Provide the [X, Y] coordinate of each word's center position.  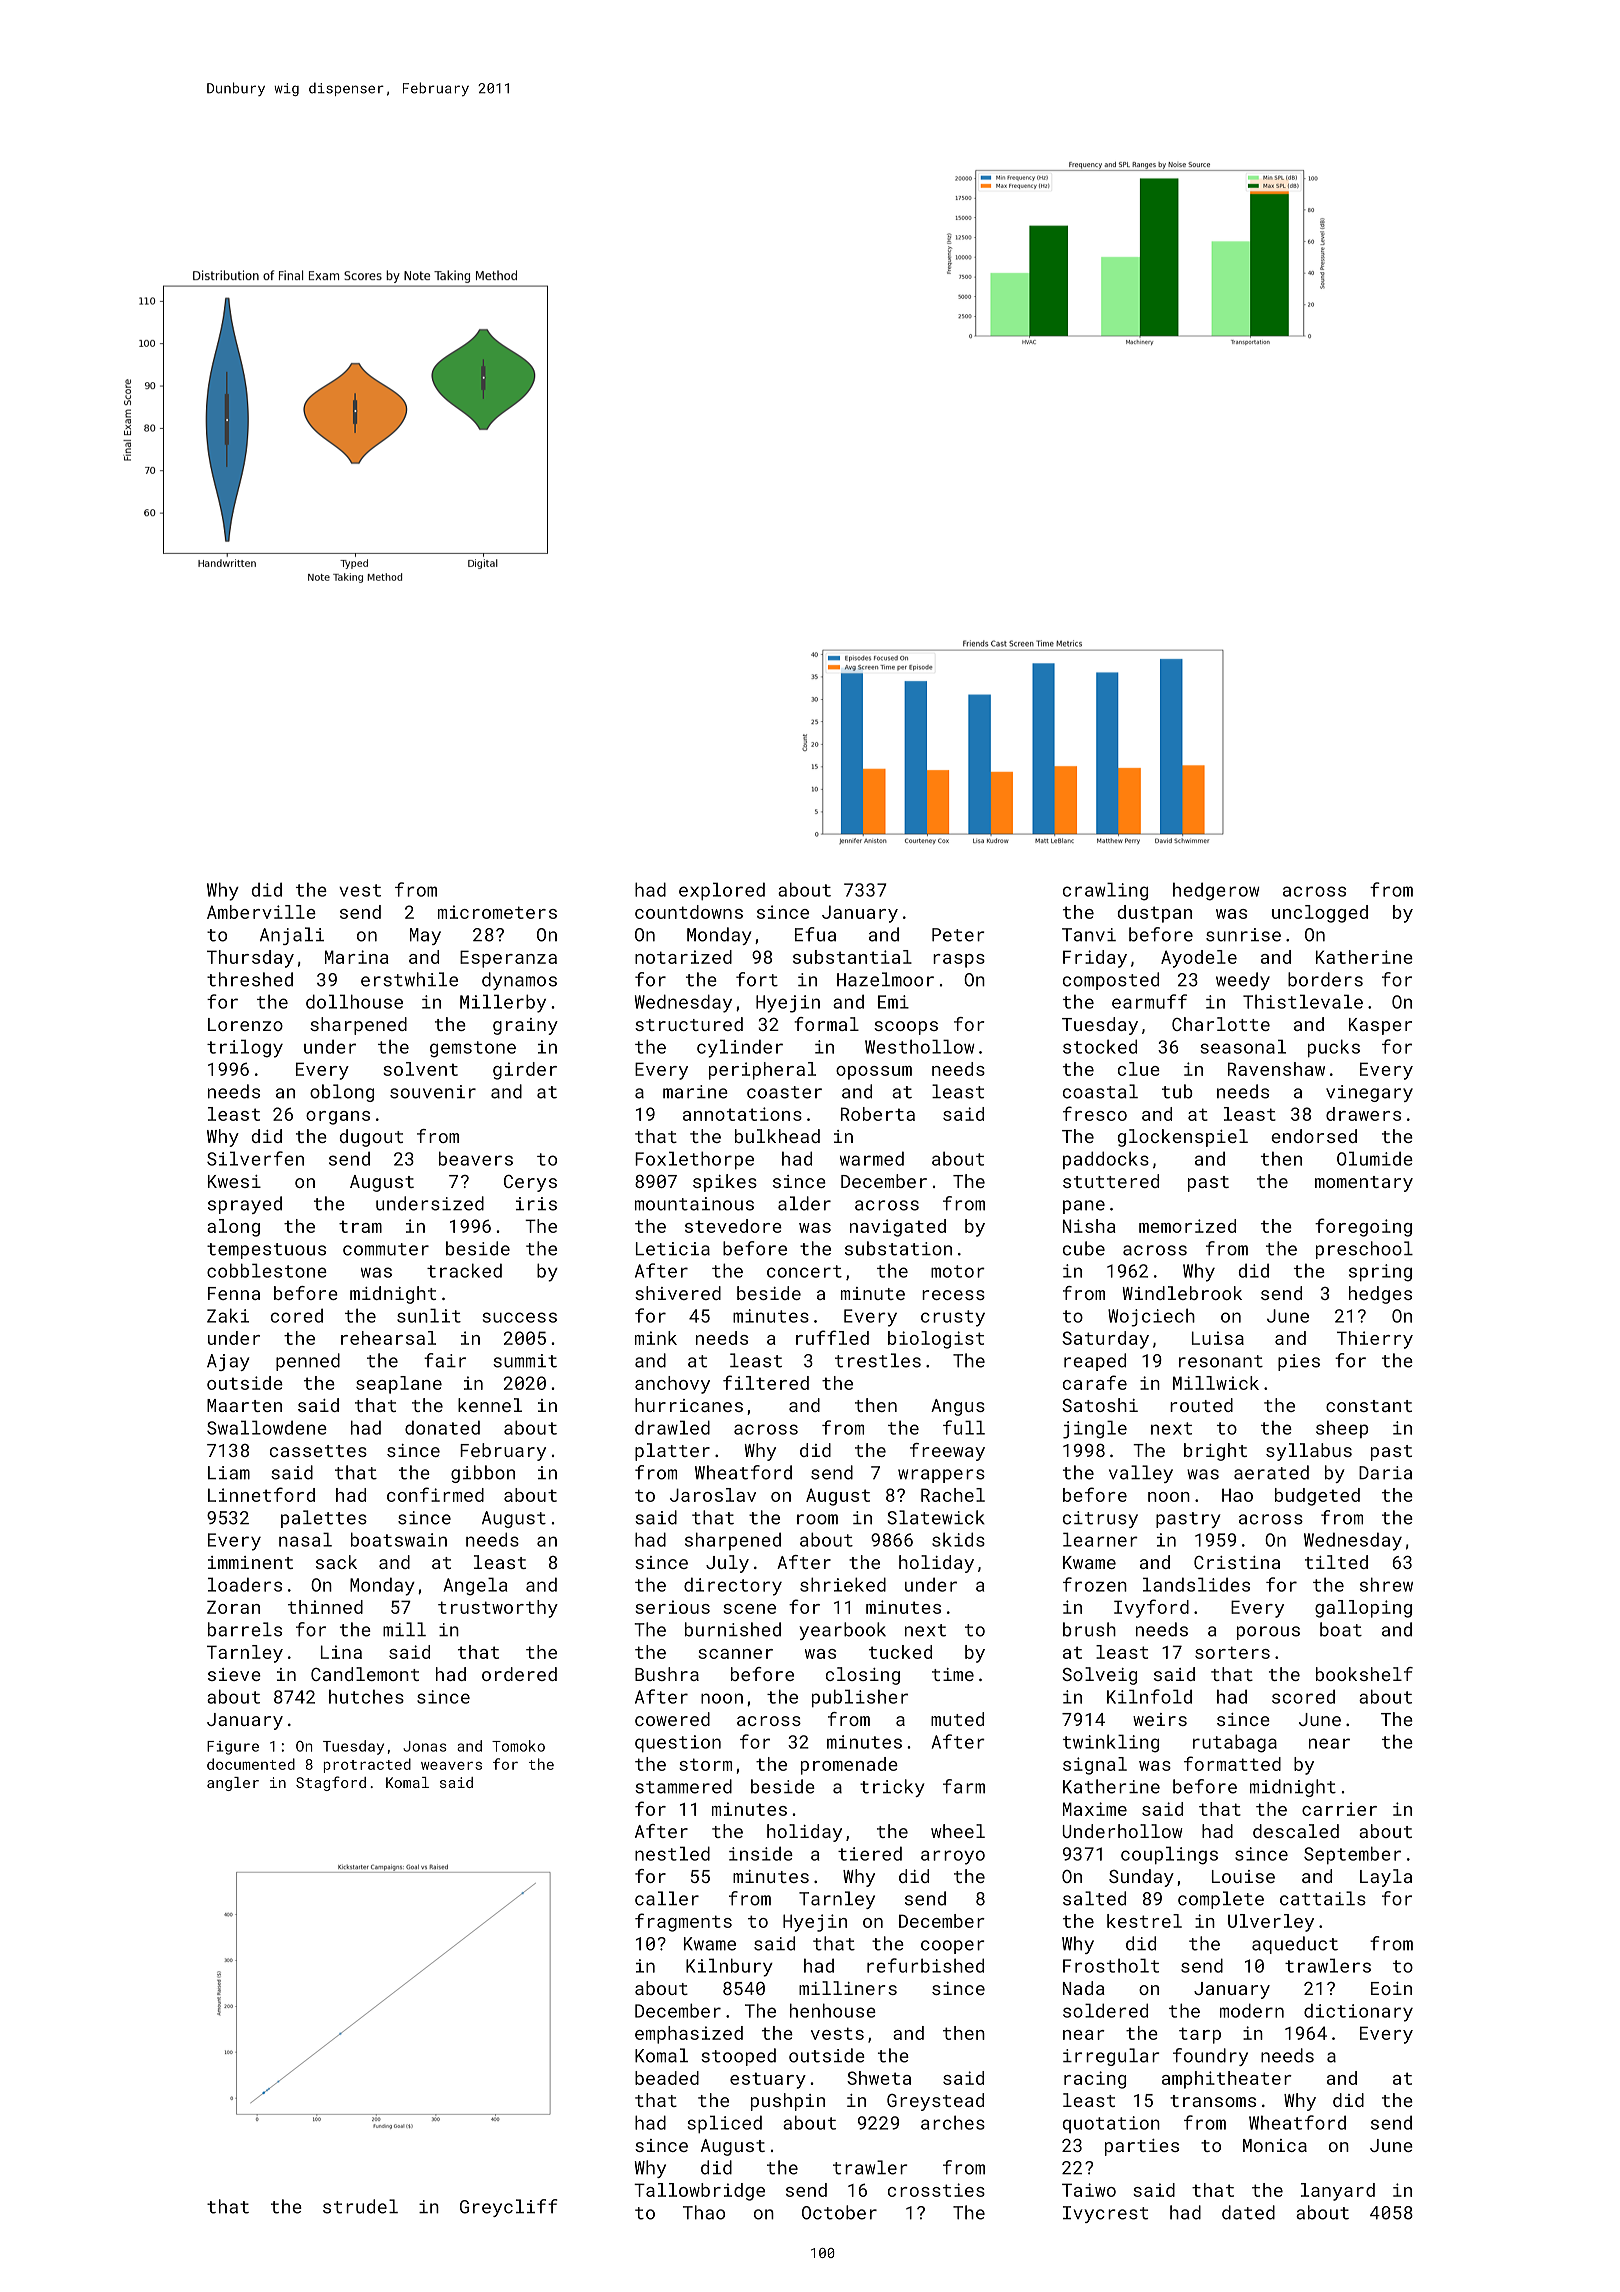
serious [672, 1607]
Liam [229, 1473]
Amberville [261, 912]
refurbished [925, 1965]
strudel [360, 2206]
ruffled [832, 1337]
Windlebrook [1182, 1293]
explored [722, 891]
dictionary [1358, 2012]
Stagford [331, 1783]
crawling [1105, 891]
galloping [1363, 1609]
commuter [386, 1249]
